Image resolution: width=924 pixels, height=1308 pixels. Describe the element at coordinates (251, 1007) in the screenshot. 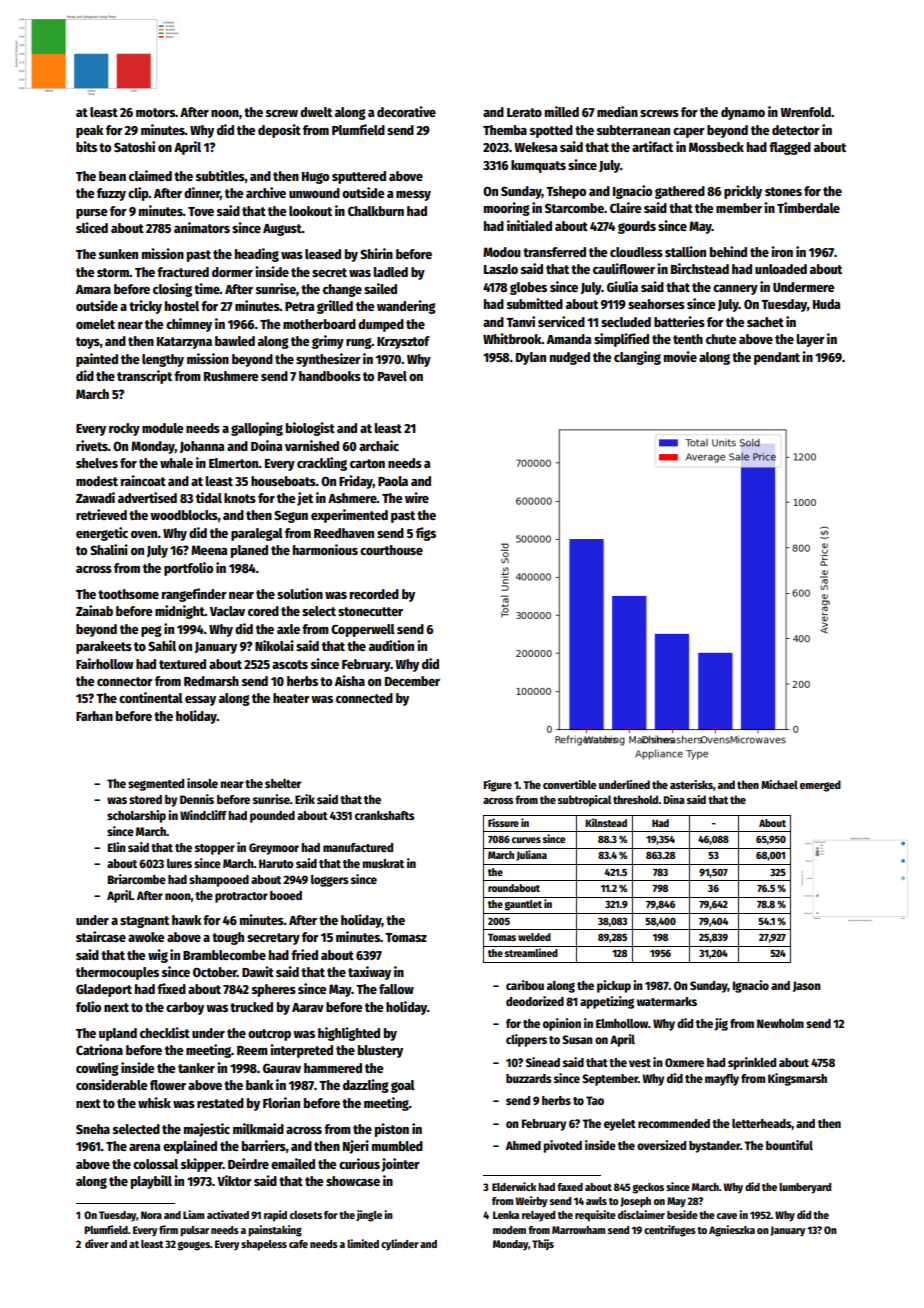

I see `trucked` at that location.
